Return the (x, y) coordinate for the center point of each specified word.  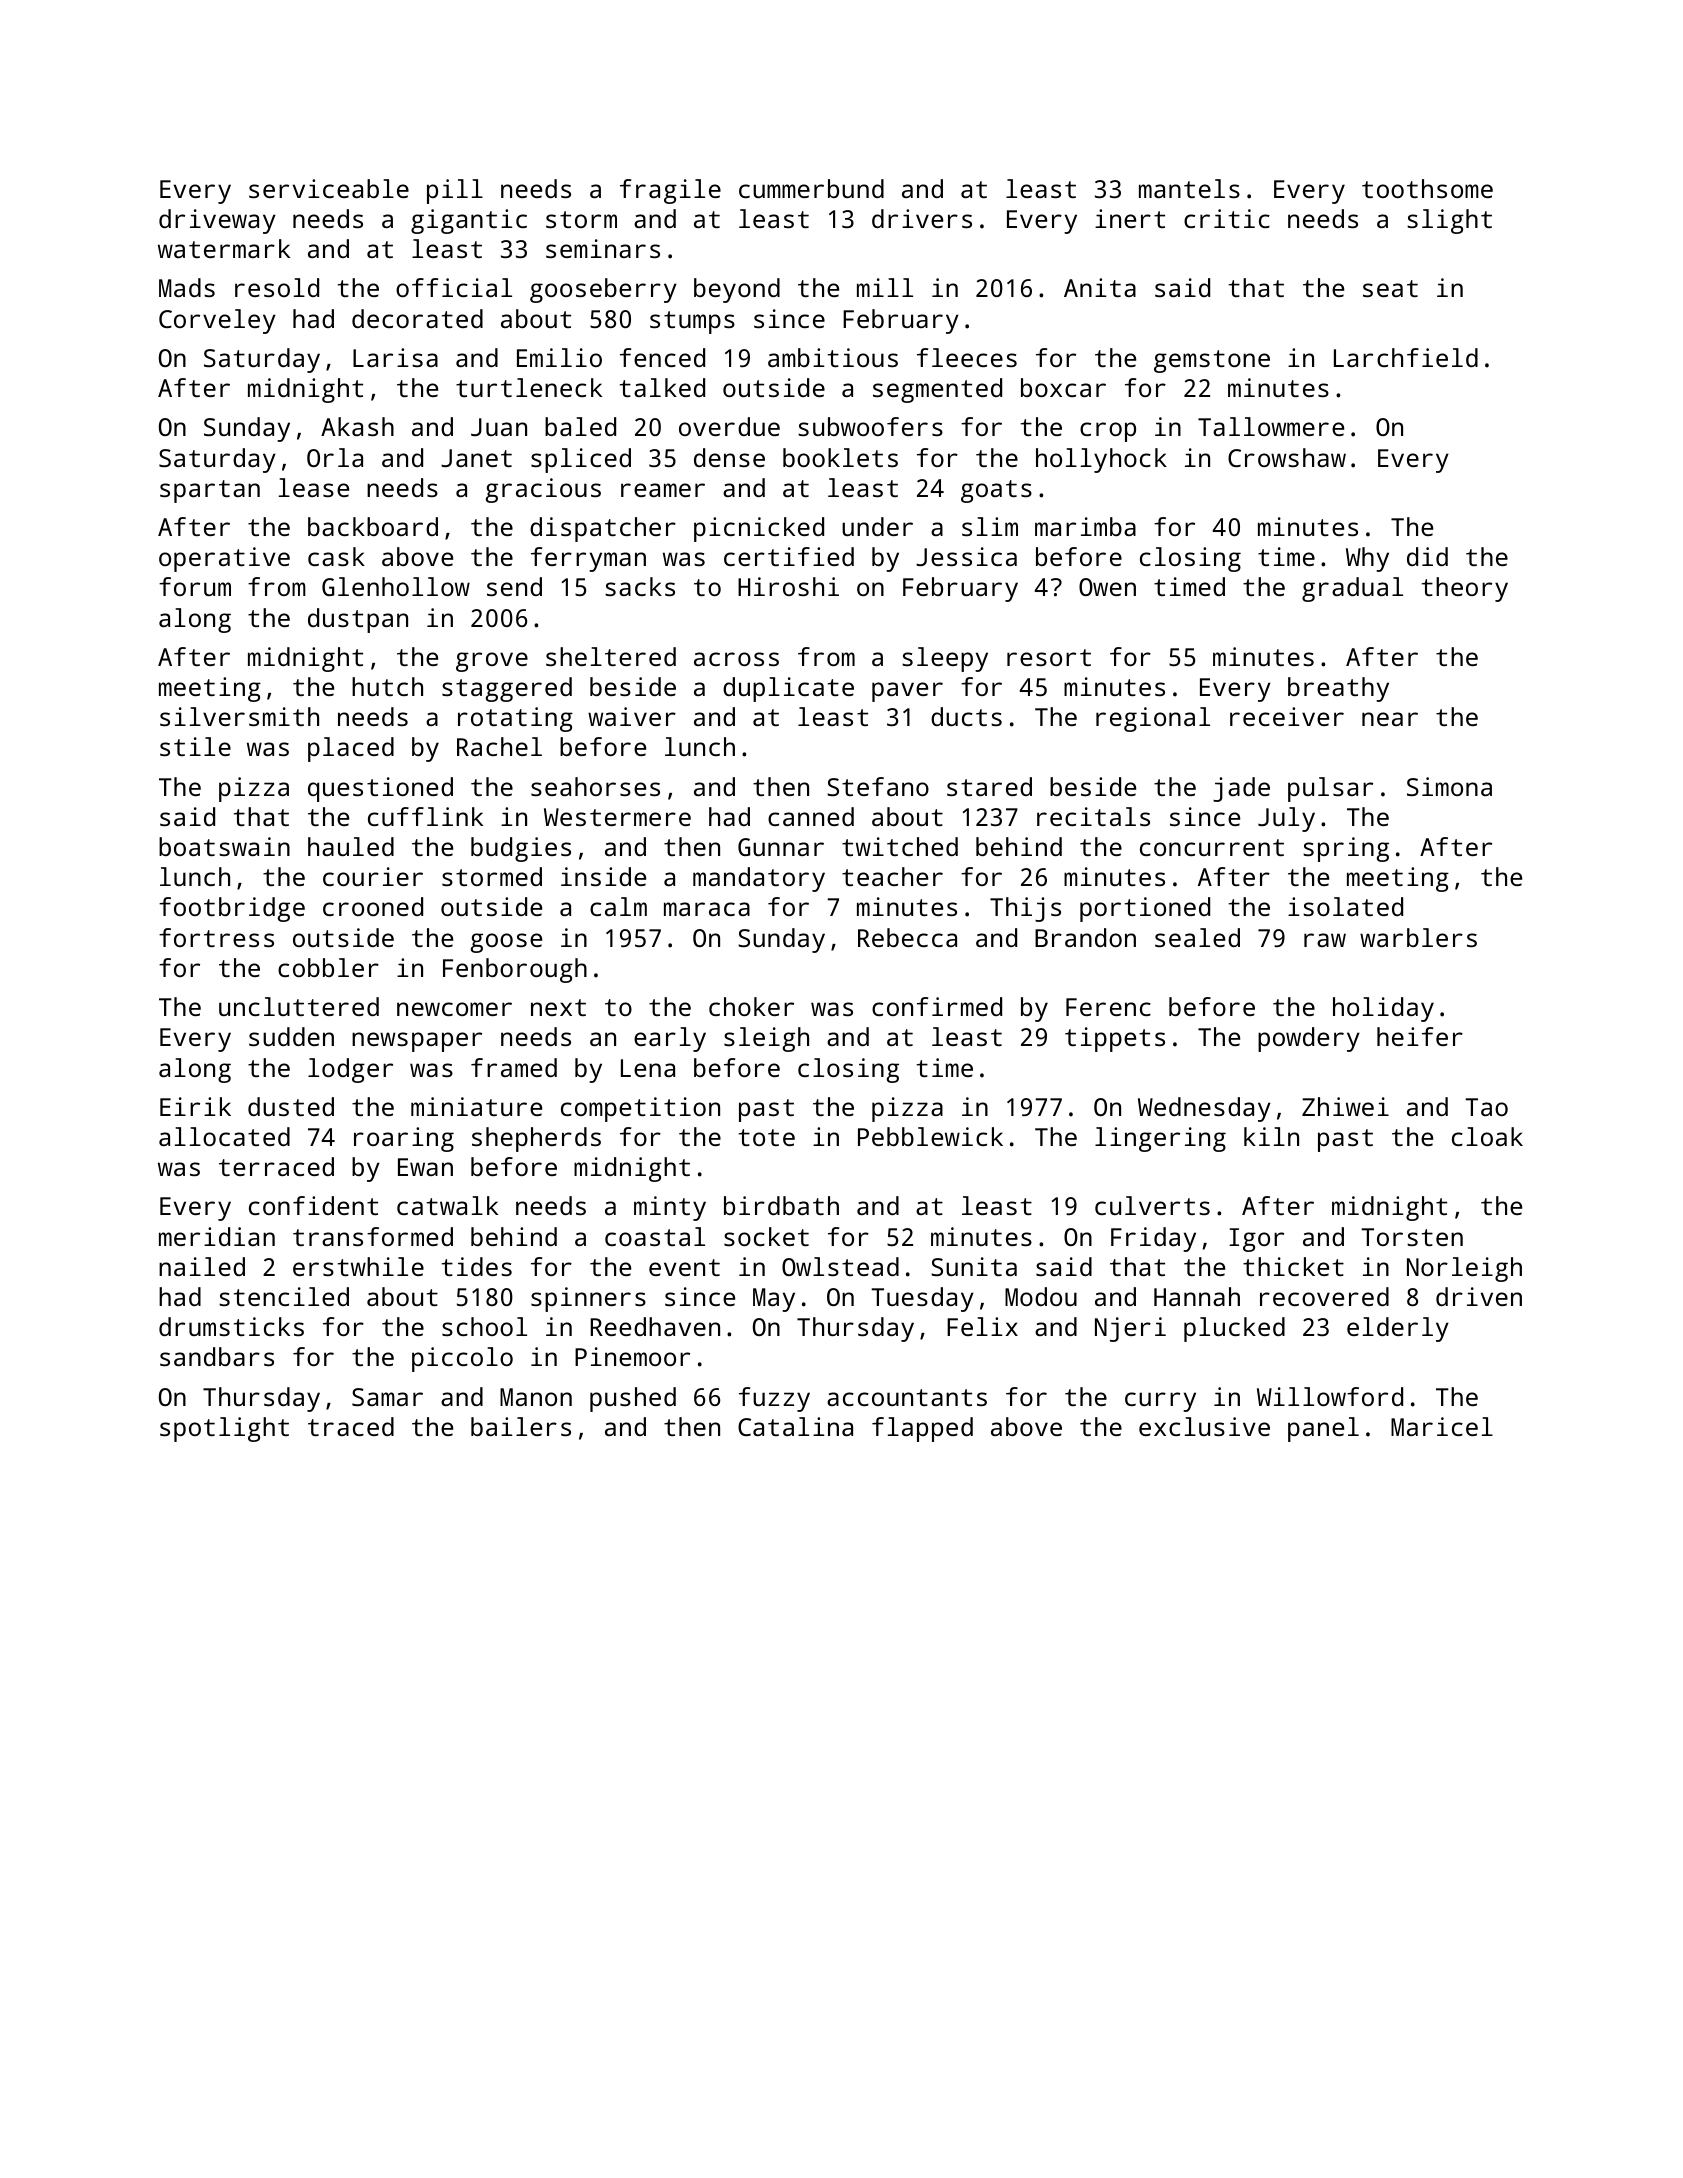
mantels (1189, 188)
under (877, 526)
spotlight (224, 1429)
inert (1130, 218)
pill (455, 191)
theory (1465, 589)
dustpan (358, 620)
